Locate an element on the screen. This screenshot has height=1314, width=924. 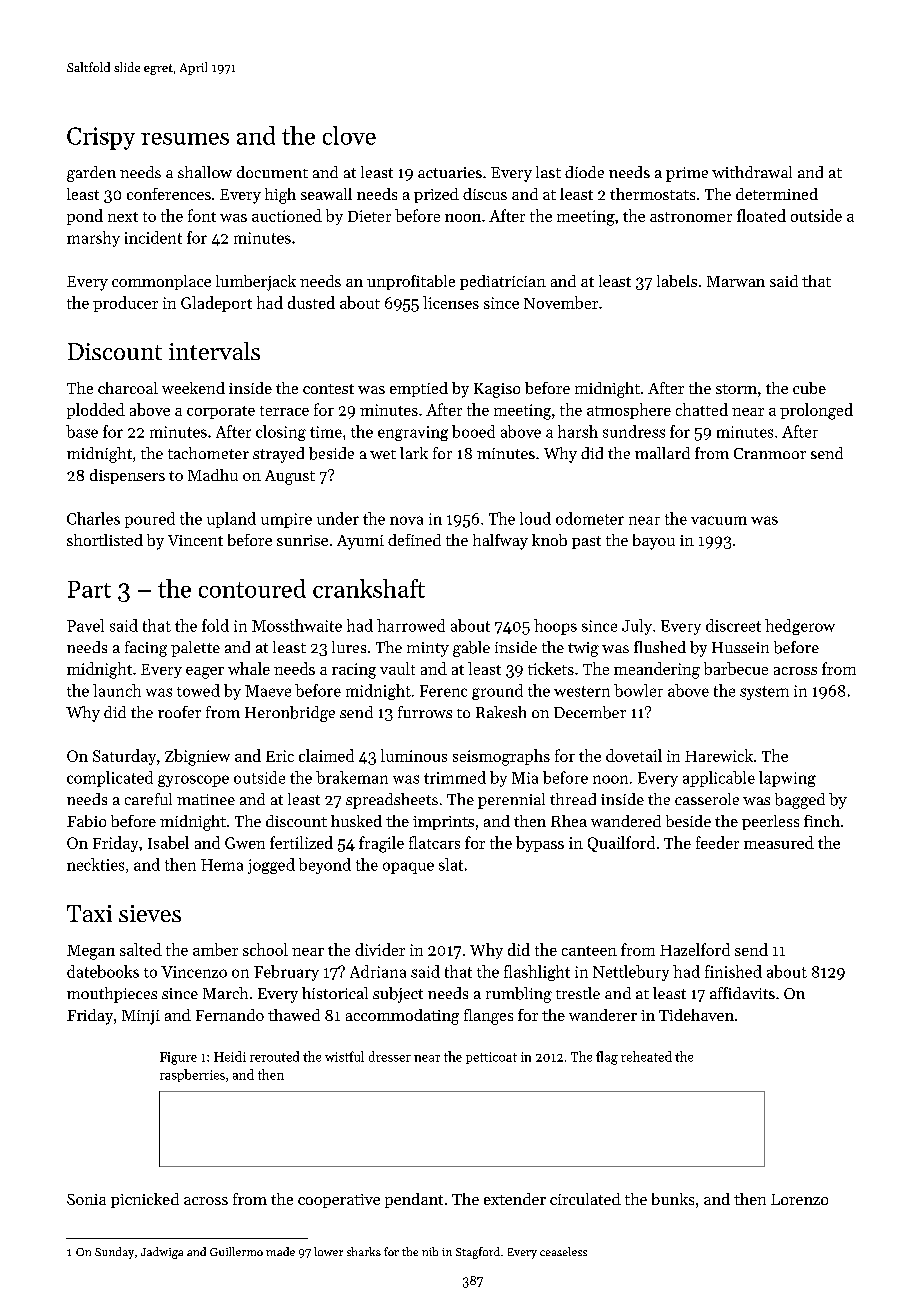
contoured is located at coordinates (252, 588).
